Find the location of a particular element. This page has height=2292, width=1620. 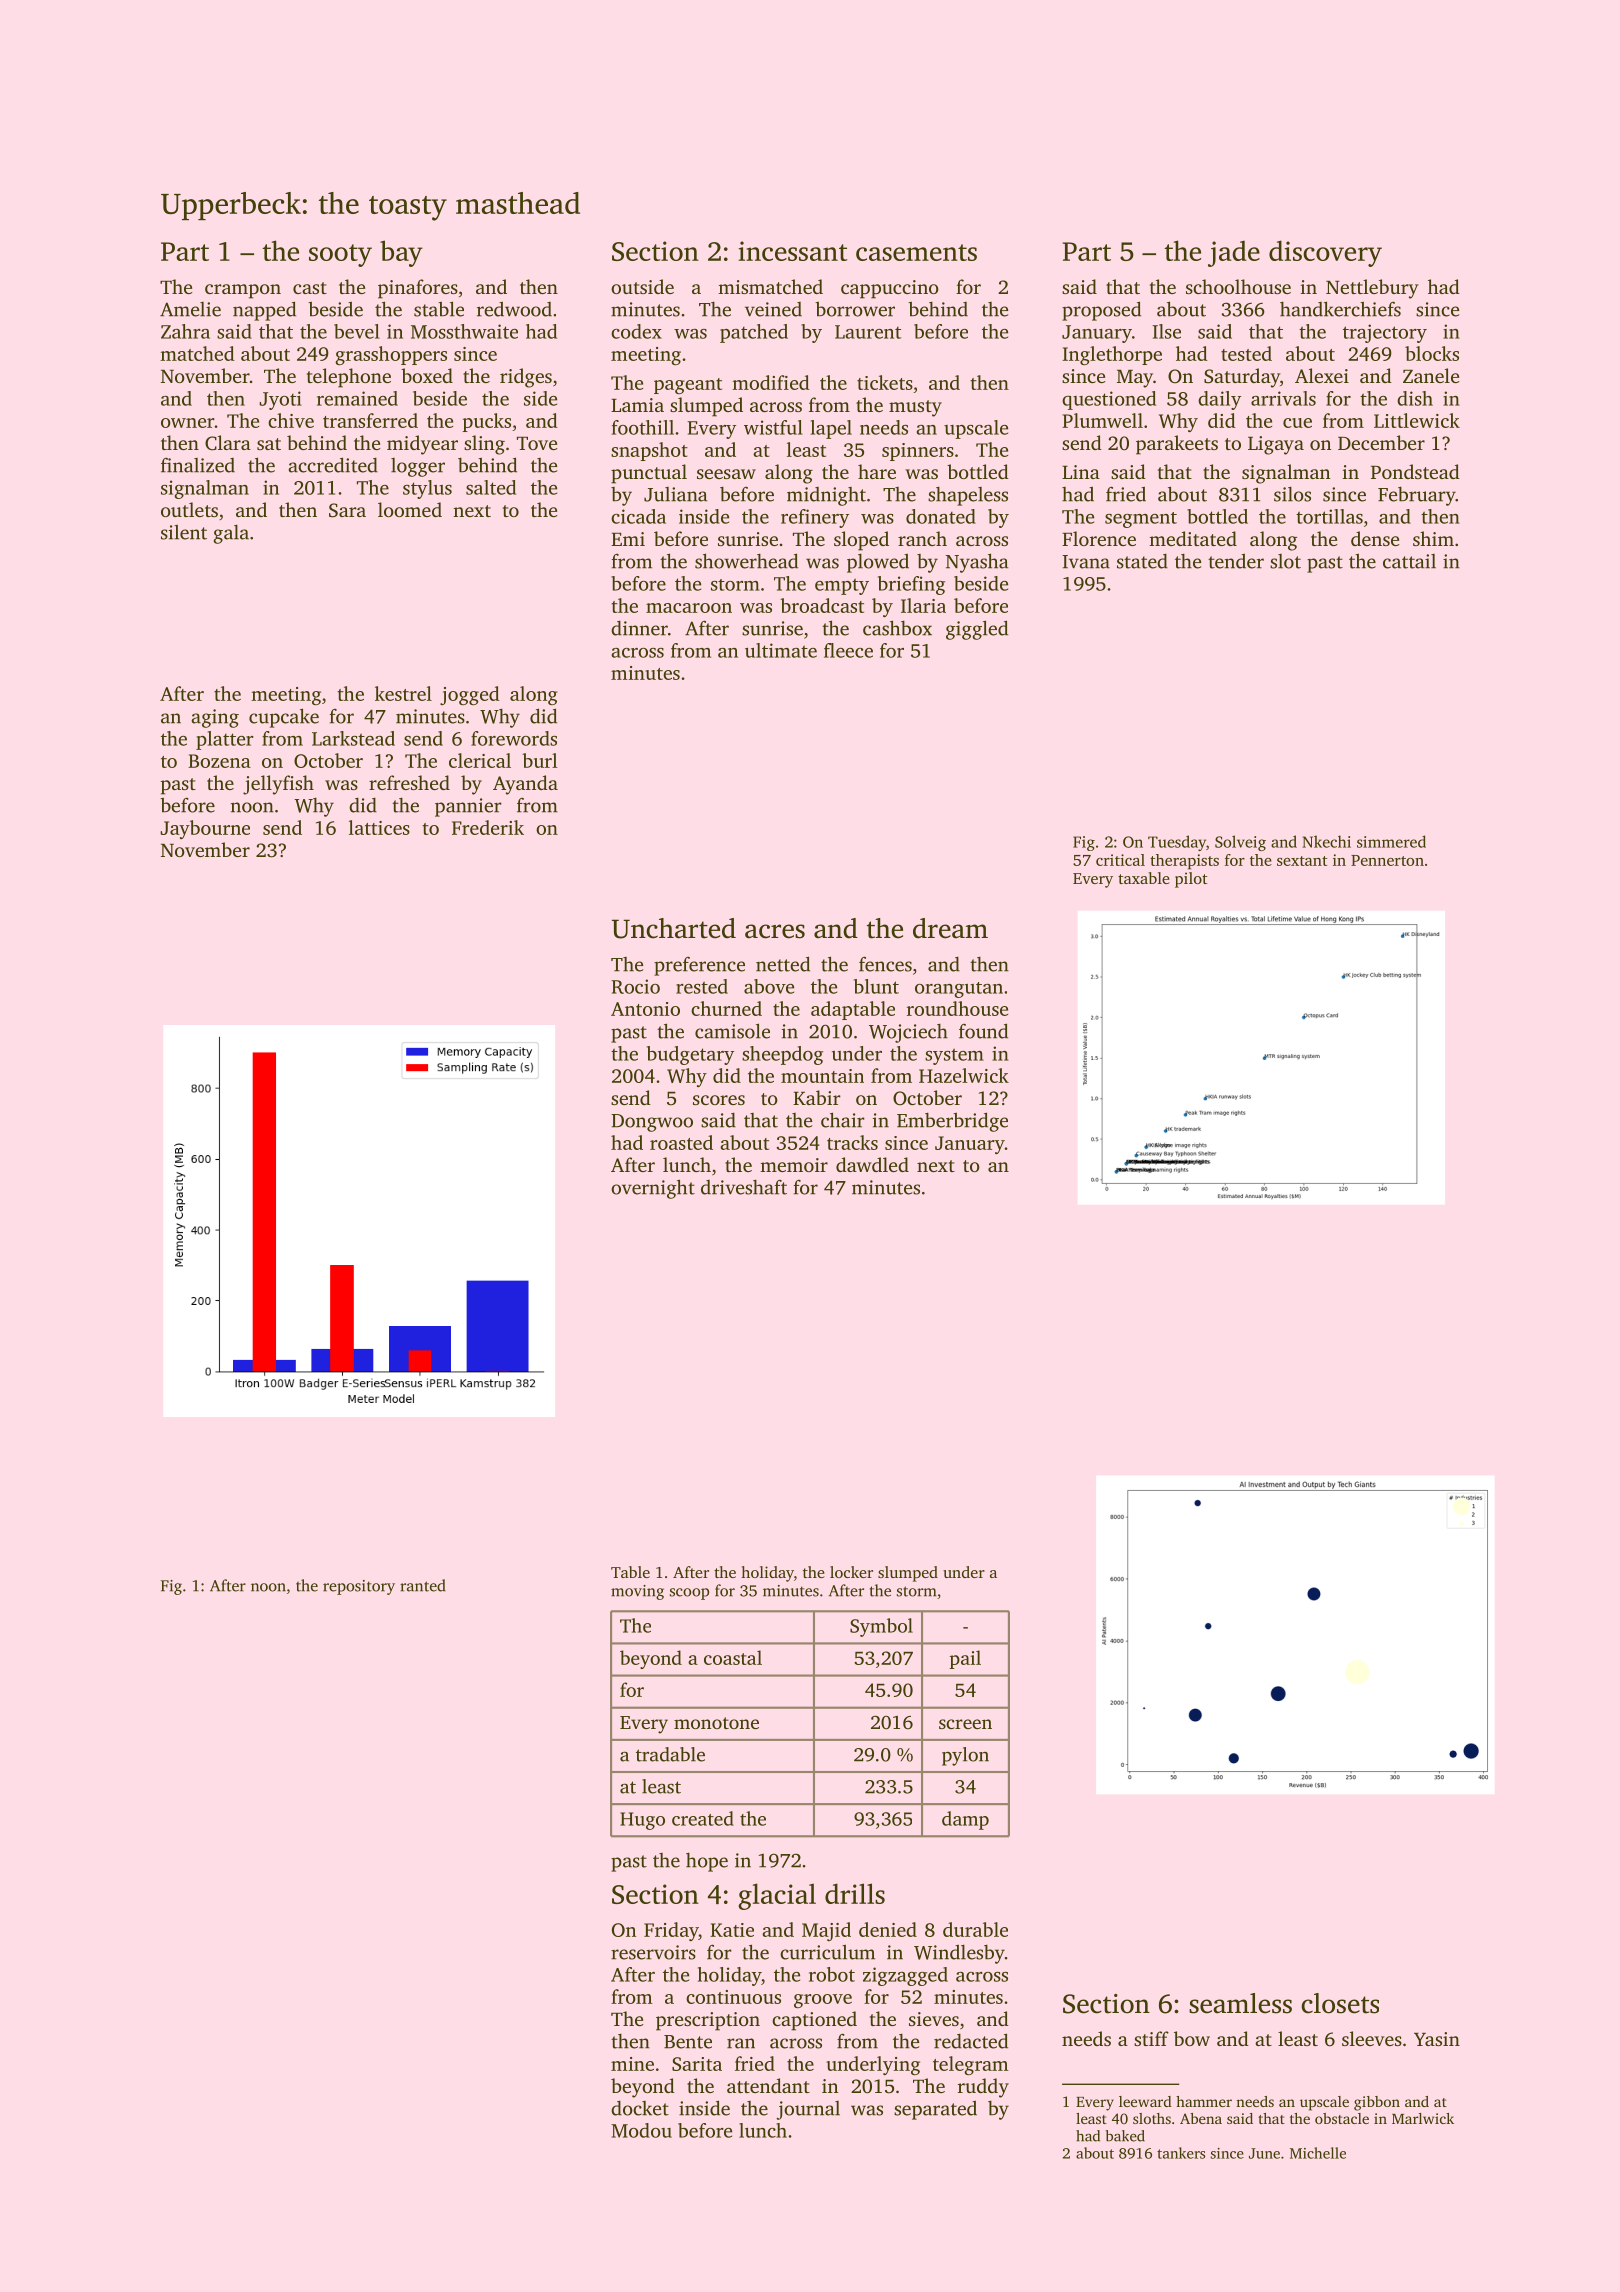

codex is located at coordinates (636, 331).
